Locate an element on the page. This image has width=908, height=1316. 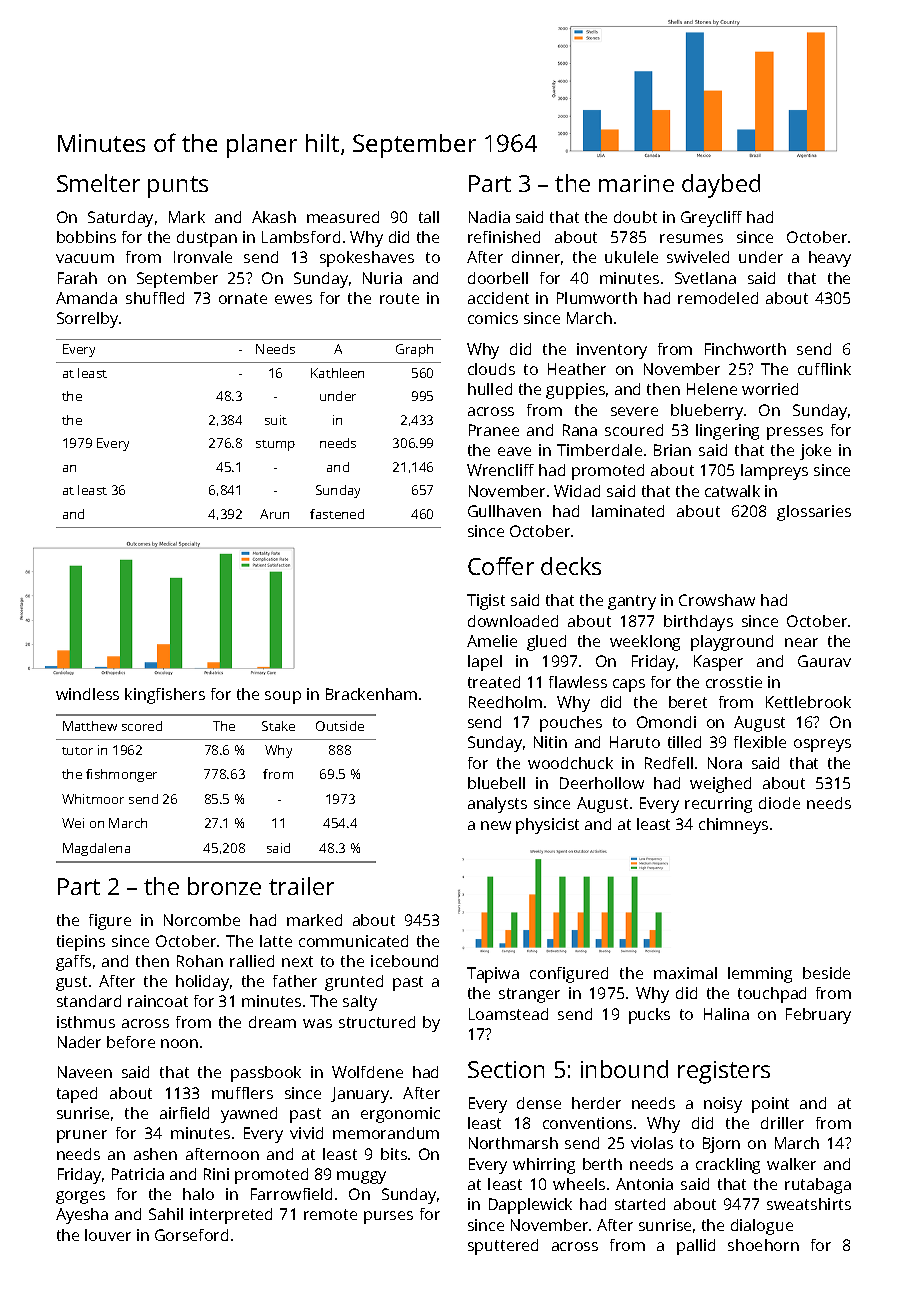
shoehorn is located at coordinates (763, 1245).
